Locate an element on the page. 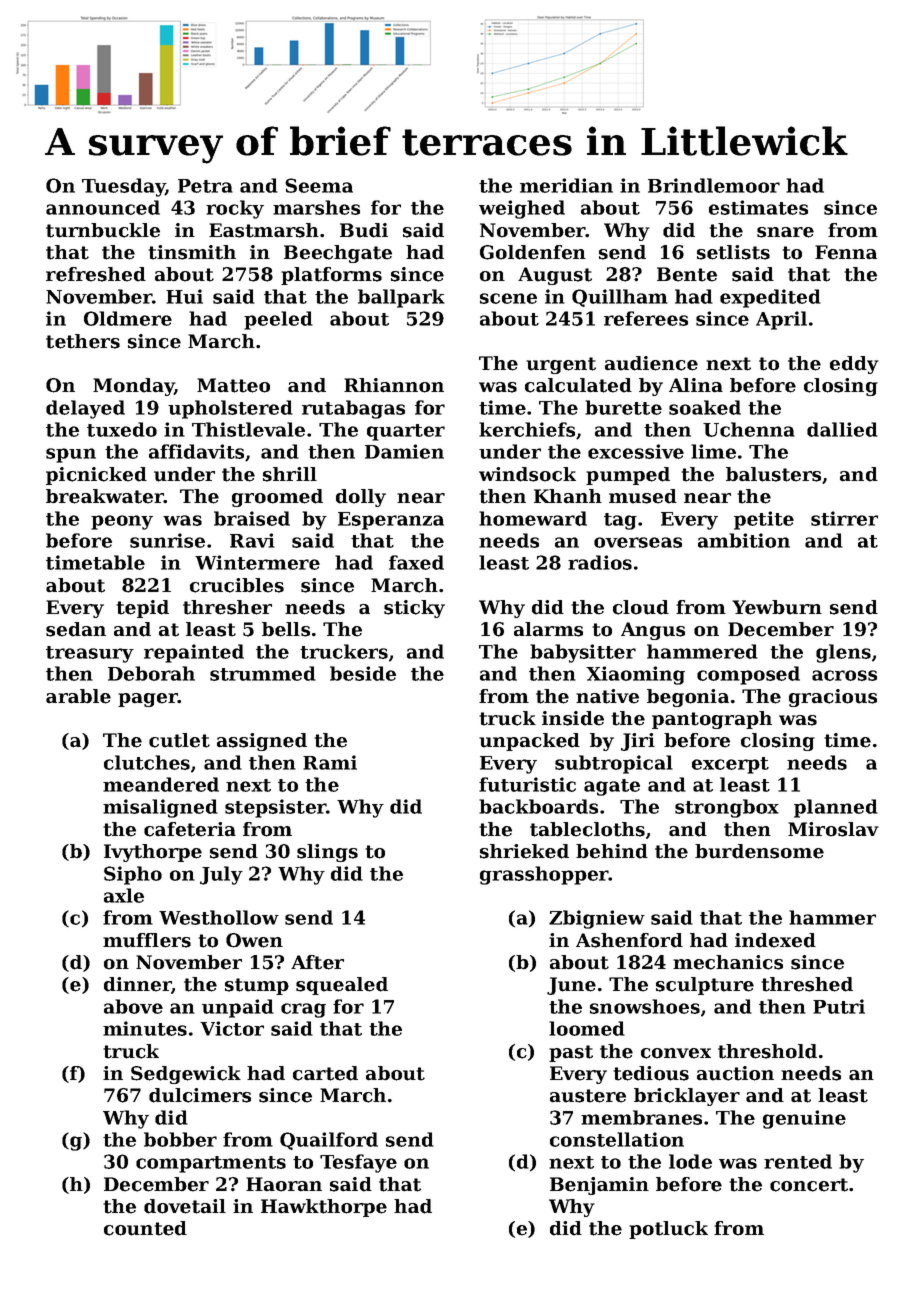 The height and width of the image is (1308, 924). Hui is located at coordinates (184, 296).
